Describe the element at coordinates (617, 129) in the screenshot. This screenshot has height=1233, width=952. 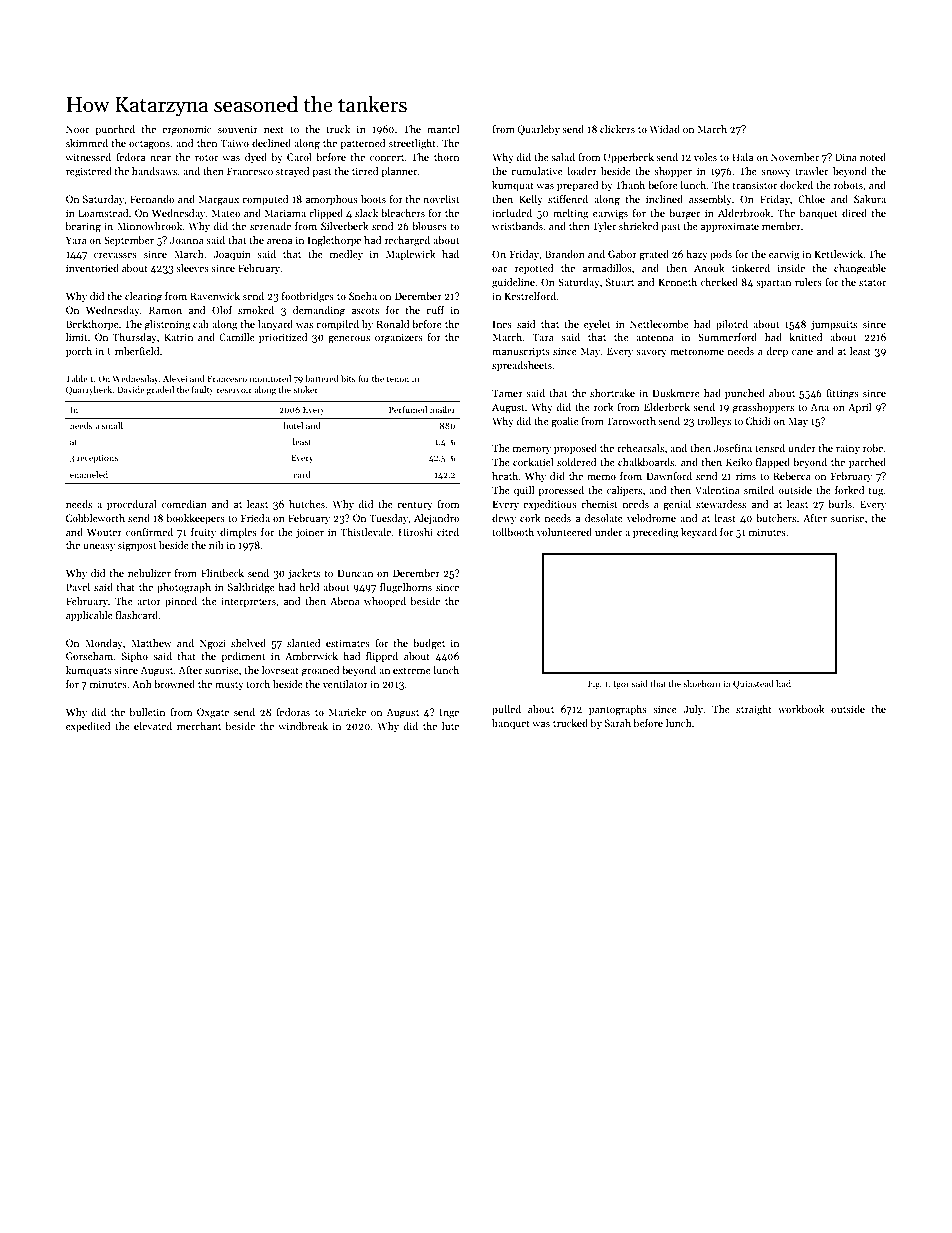
I see `clickers` at that location.
